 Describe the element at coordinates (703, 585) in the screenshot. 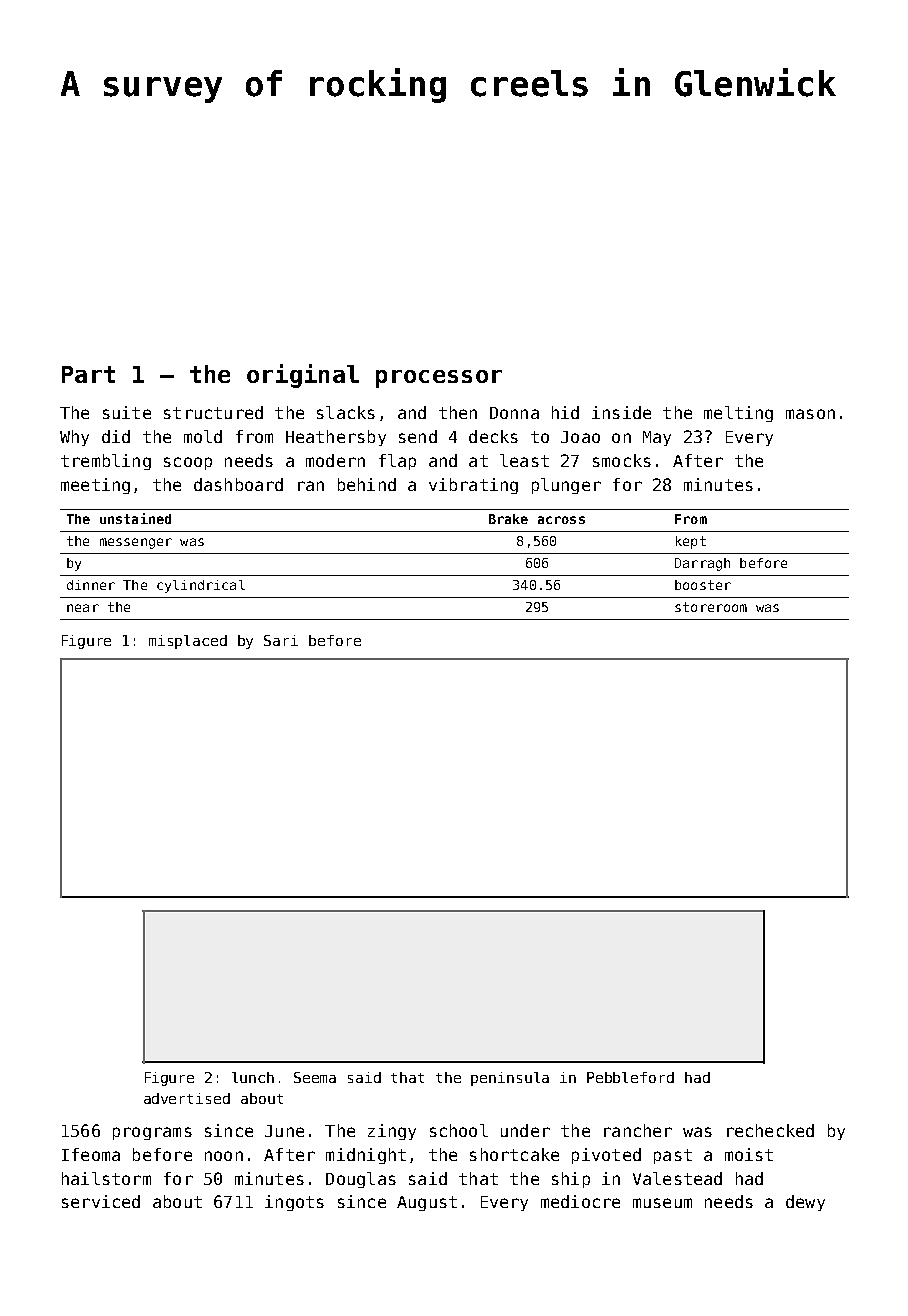

I see `booster` at that location.
